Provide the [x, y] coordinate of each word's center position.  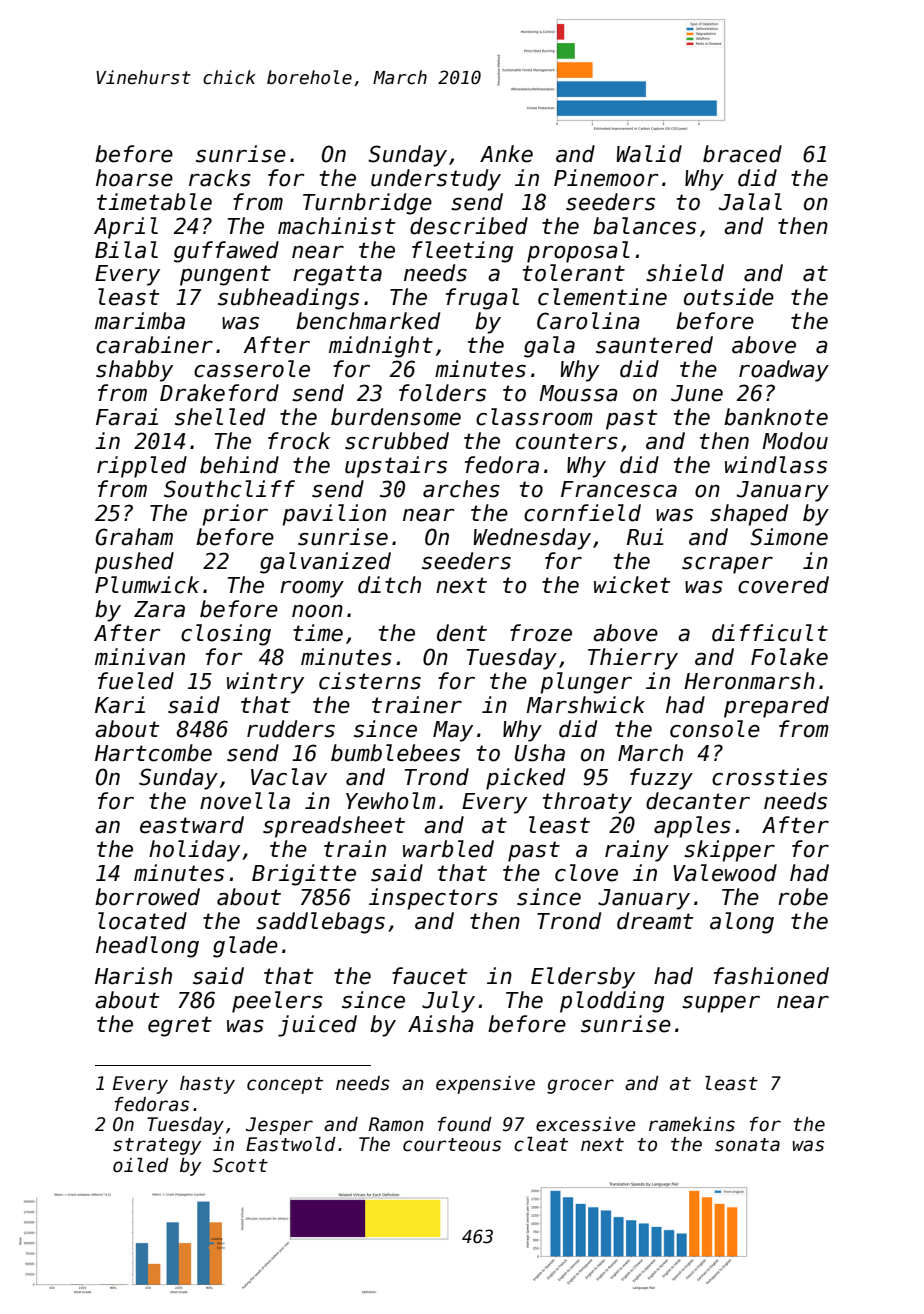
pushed [134, 563]
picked [525, 779]
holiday [194, 851]
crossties [769, 777]
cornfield [582, 513]
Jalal [750, 202]
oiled [141, 1165]
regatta [337, 275]
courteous [452, 1145]
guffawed [226, 252]
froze [541, 633]
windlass [776, 465]
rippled [142, 467]
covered [783, 585]
